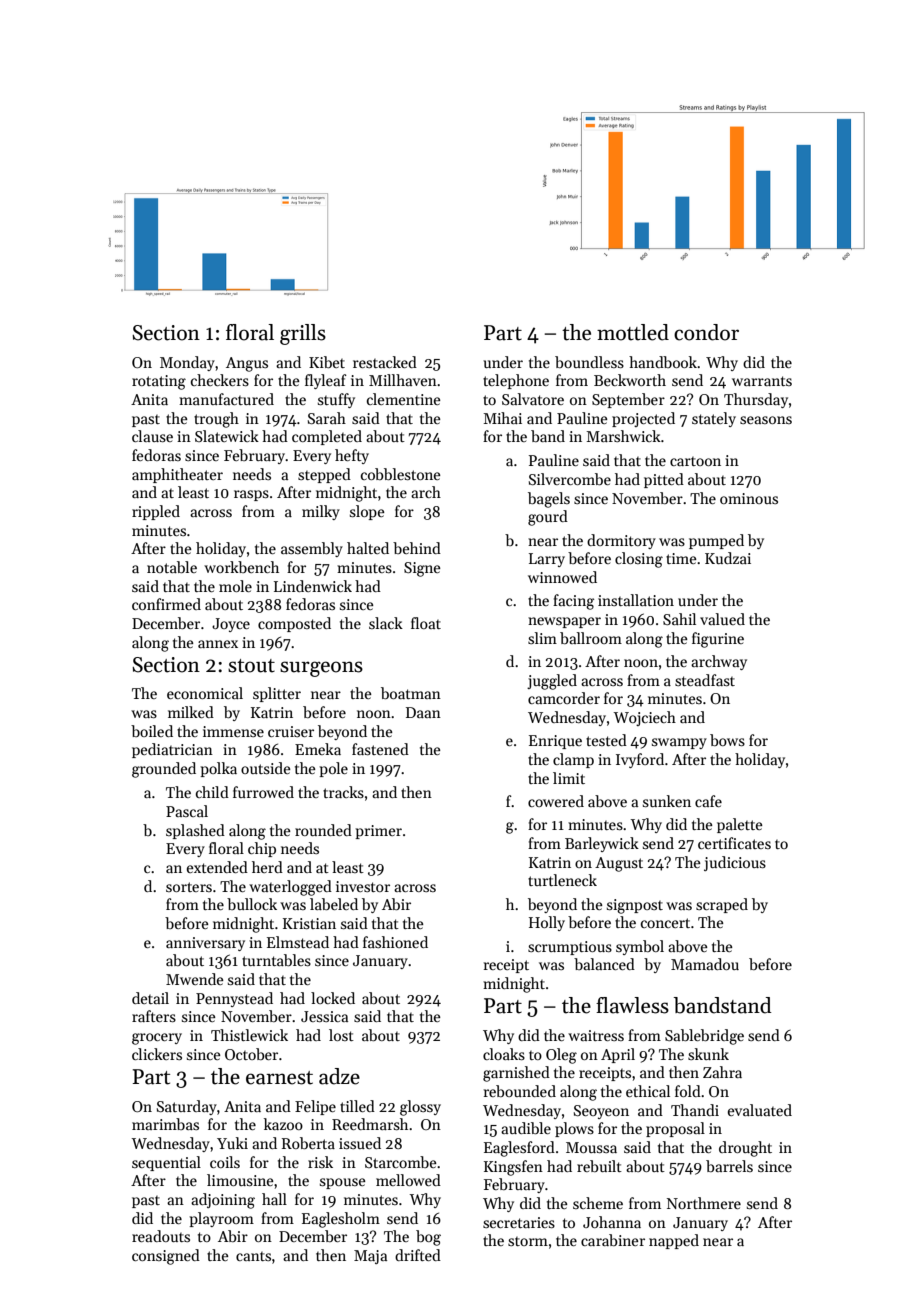  What do you see at coordinates (223, 1201) in the document?
I see `adjoining` at bounding box center [223, 1201].
